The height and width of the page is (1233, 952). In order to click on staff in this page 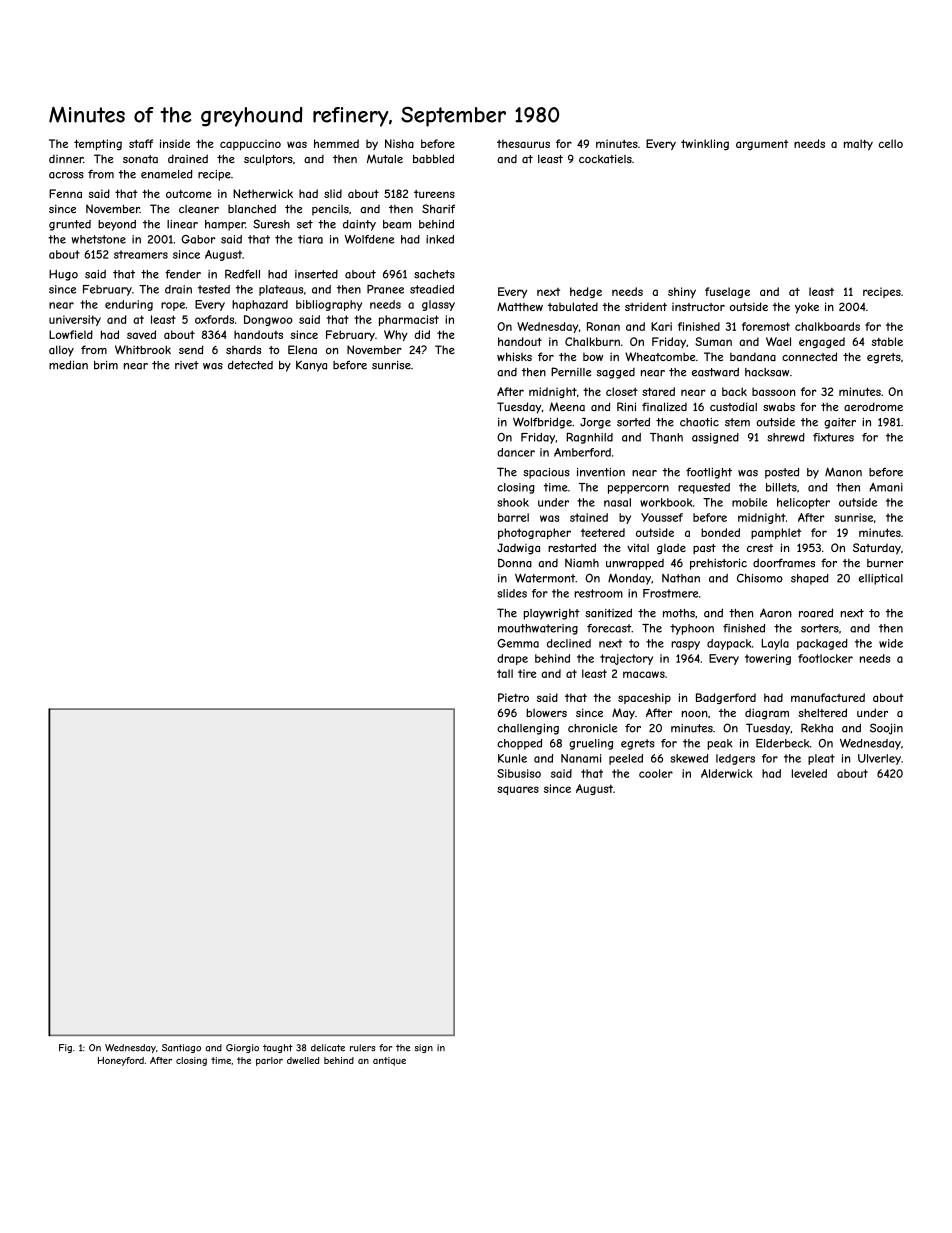, I will do `click(141, 143)`.
